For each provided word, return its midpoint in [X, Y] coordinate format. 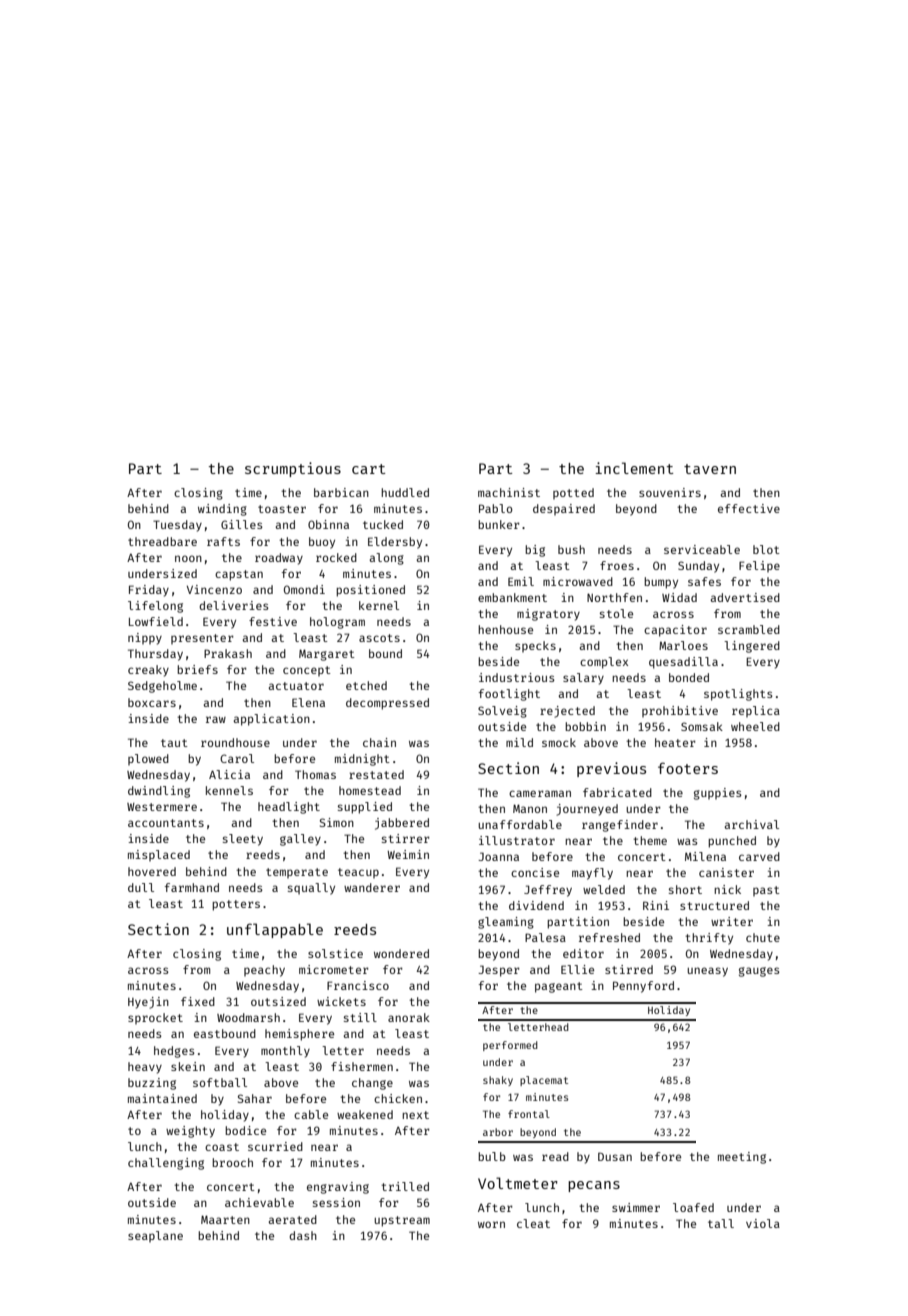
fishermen [362, 1066]
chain [379, 742]
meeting [742, 1158]
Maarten [225, 1219]
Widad [679, 597]
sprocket [155, 1019]
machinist [509, 492]
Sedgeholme [162, 687]
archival [752, 824]
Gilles [242, 524]
